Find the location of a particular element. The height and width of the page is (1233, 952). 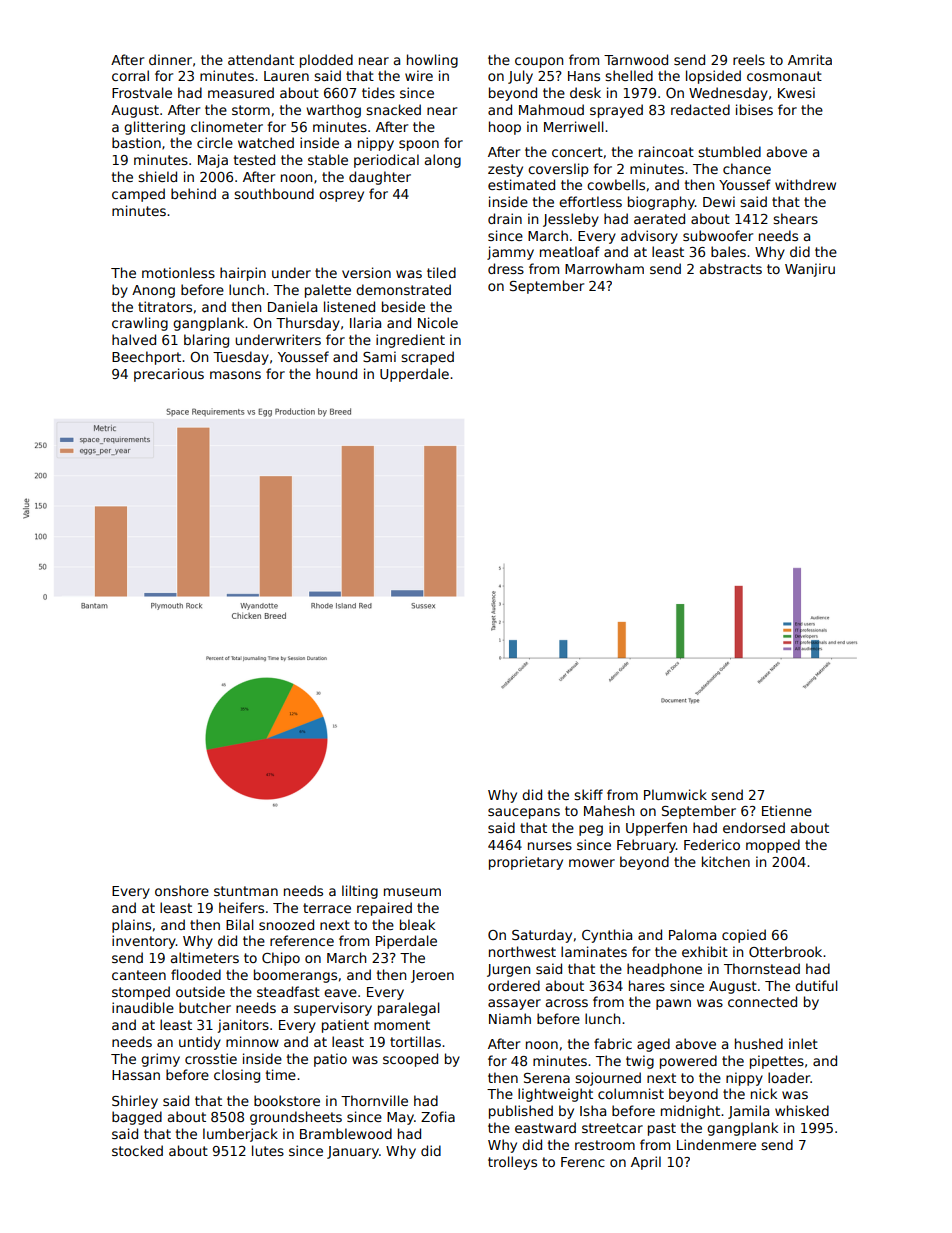

published is located at coordinates (521, 1112).
